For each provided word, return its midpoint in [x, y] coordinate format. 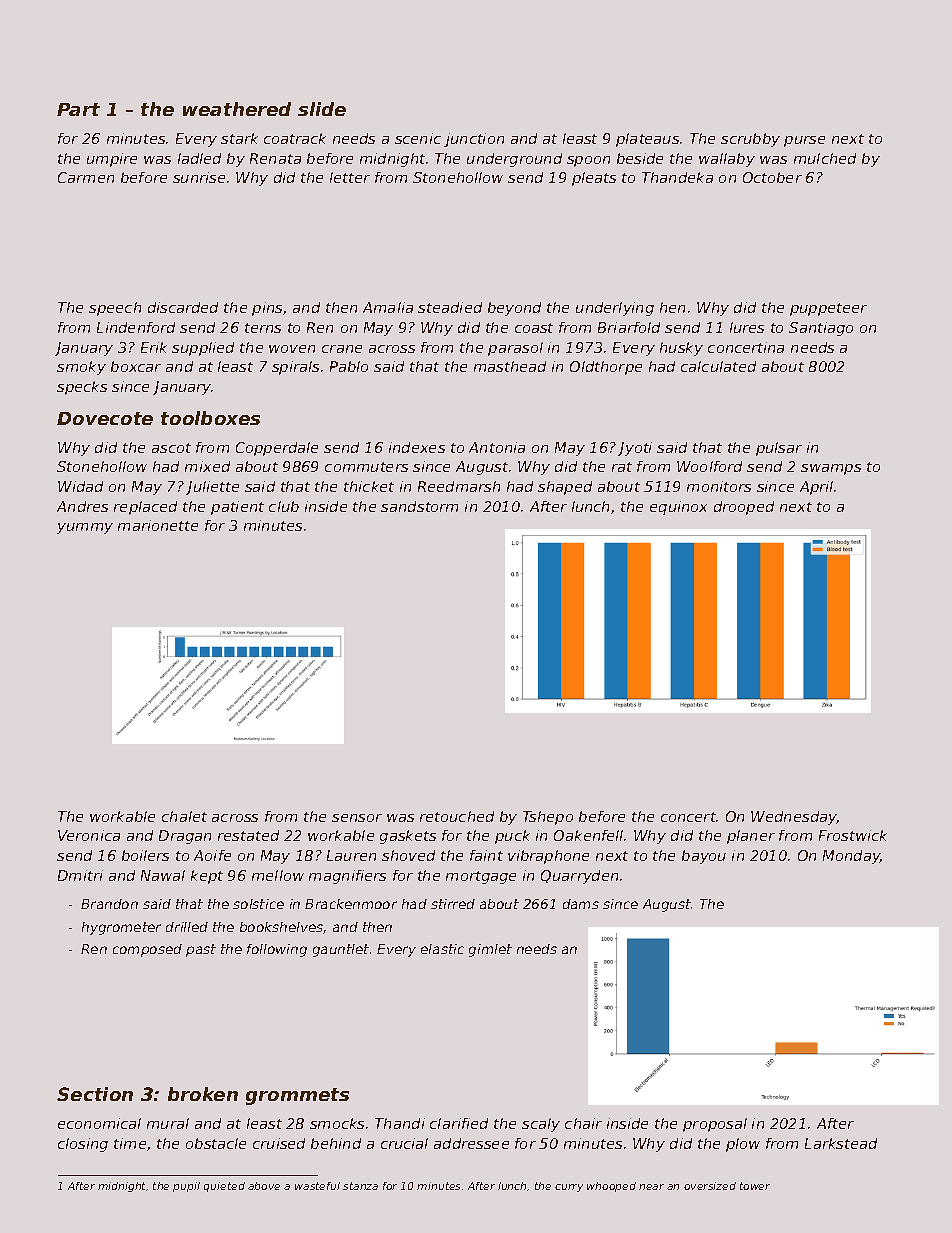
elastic [442, 949]
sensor [357, 818]
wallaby [727, 160]
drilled [187, 927]
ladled [199, 158]
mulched [825, 158]
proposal [715, 1125]
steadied [450, 307]
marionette [158, 525]
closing [83, 1145]
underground [514, 160]
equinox [678, 508]
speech [115, 309]
